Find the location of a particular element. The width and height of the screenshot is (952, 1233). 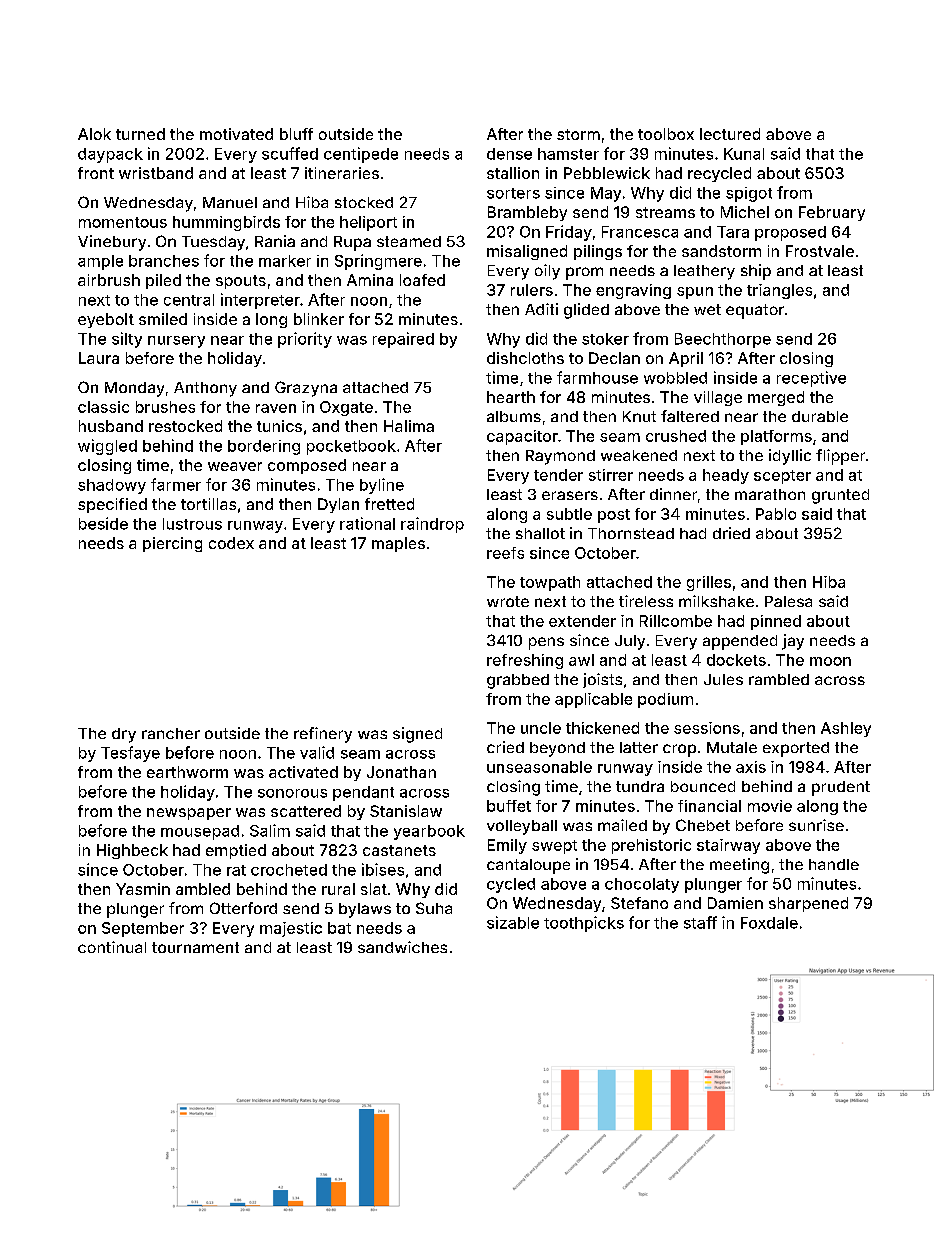

majestic is located at coordinates (291, 929).
